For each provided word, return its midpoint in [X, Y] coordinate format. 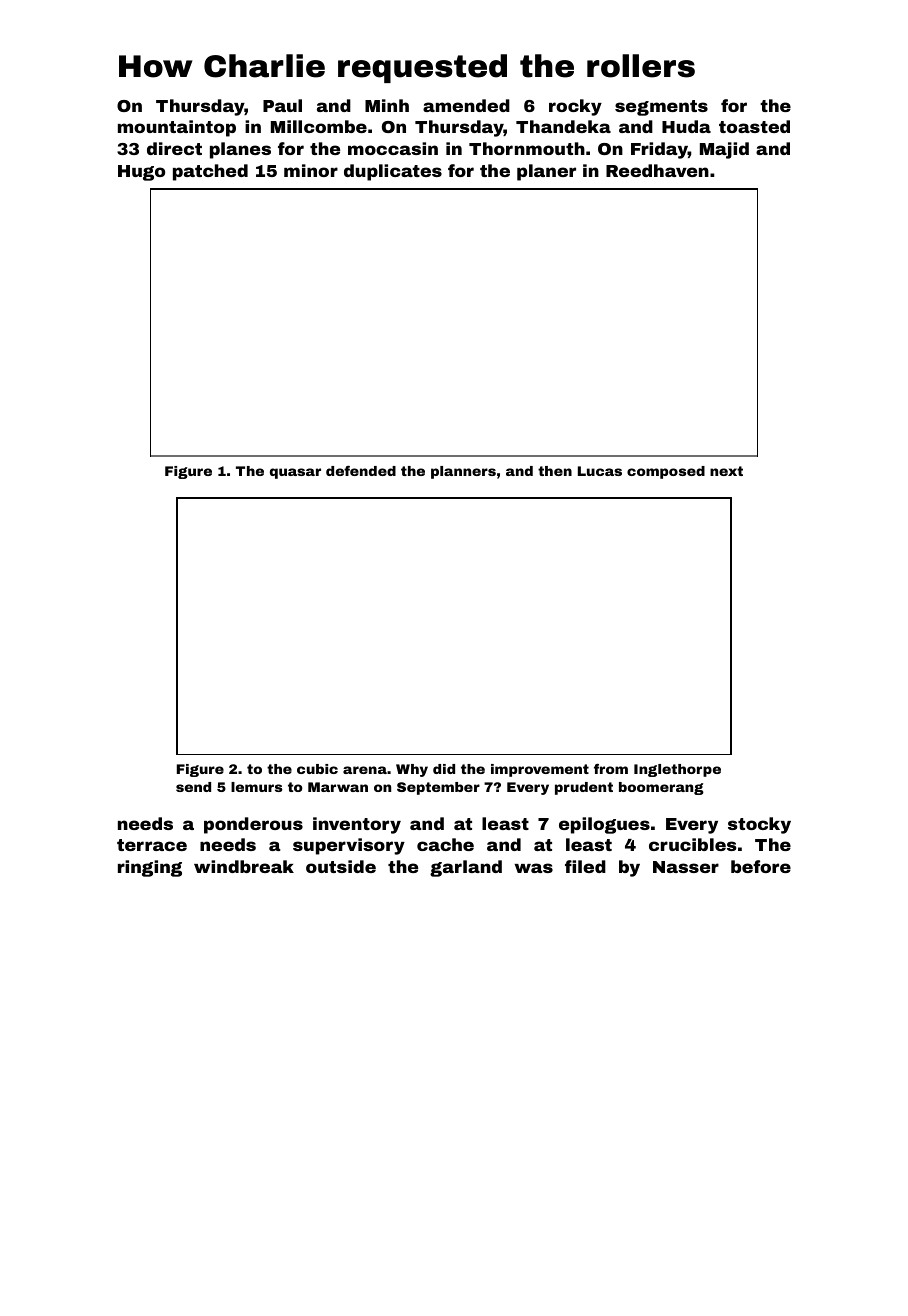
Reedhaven [657, 170]
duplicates [393, 172]
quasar [295, 473]
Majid [724, 150]
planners [463, 472]
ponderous [253, 825]
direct [174, 148]
